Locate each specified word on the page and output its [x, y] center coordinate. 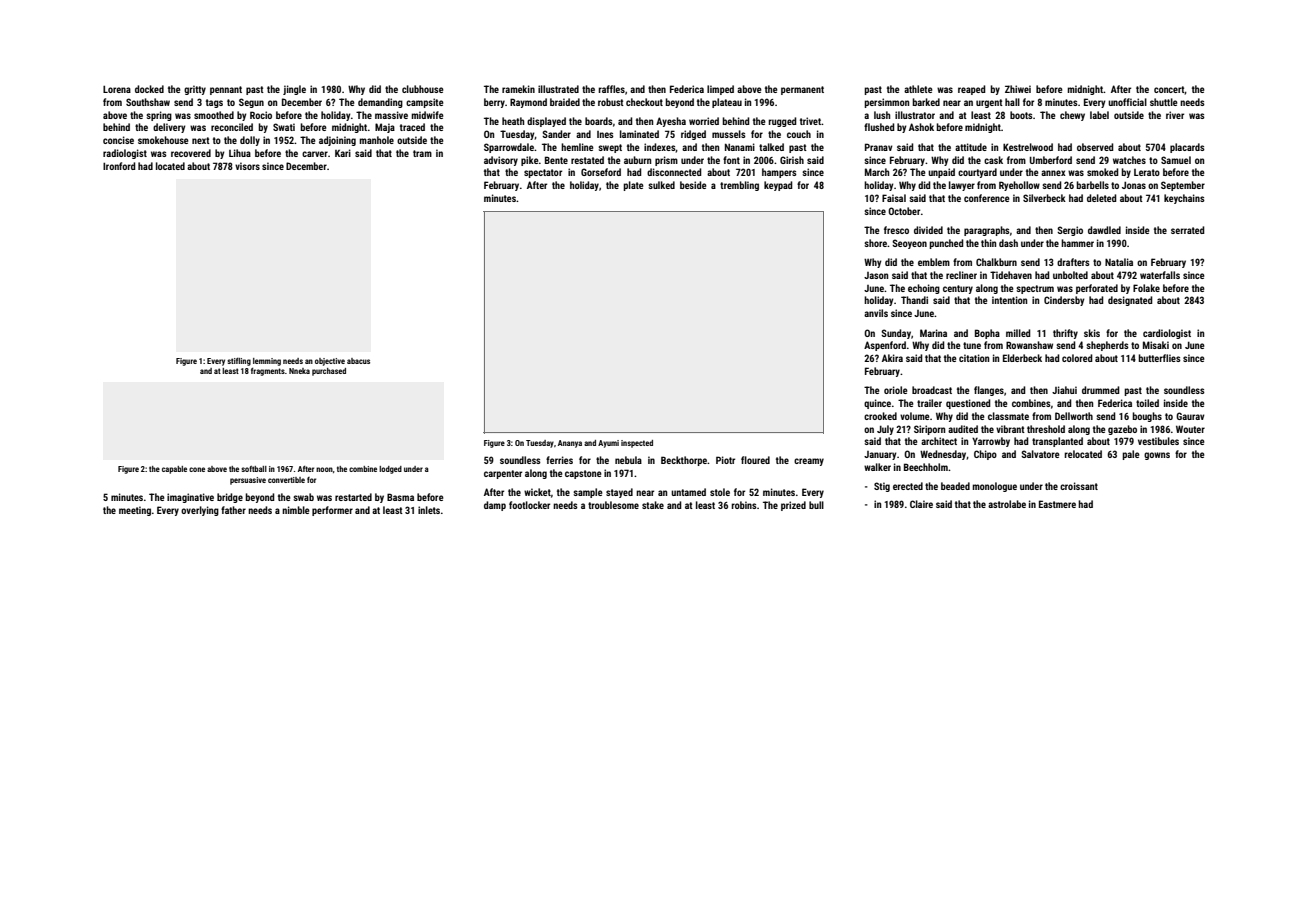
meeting [135, 511]
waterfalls [1160, 275]
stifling [239, 362]
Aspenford [885, 346]
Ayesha [671, 122]
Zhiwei [1018, 89]
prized [793, 506]
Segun [251, 103]
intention [1009, 300]
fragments [268, 372]
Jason [876, 275]
